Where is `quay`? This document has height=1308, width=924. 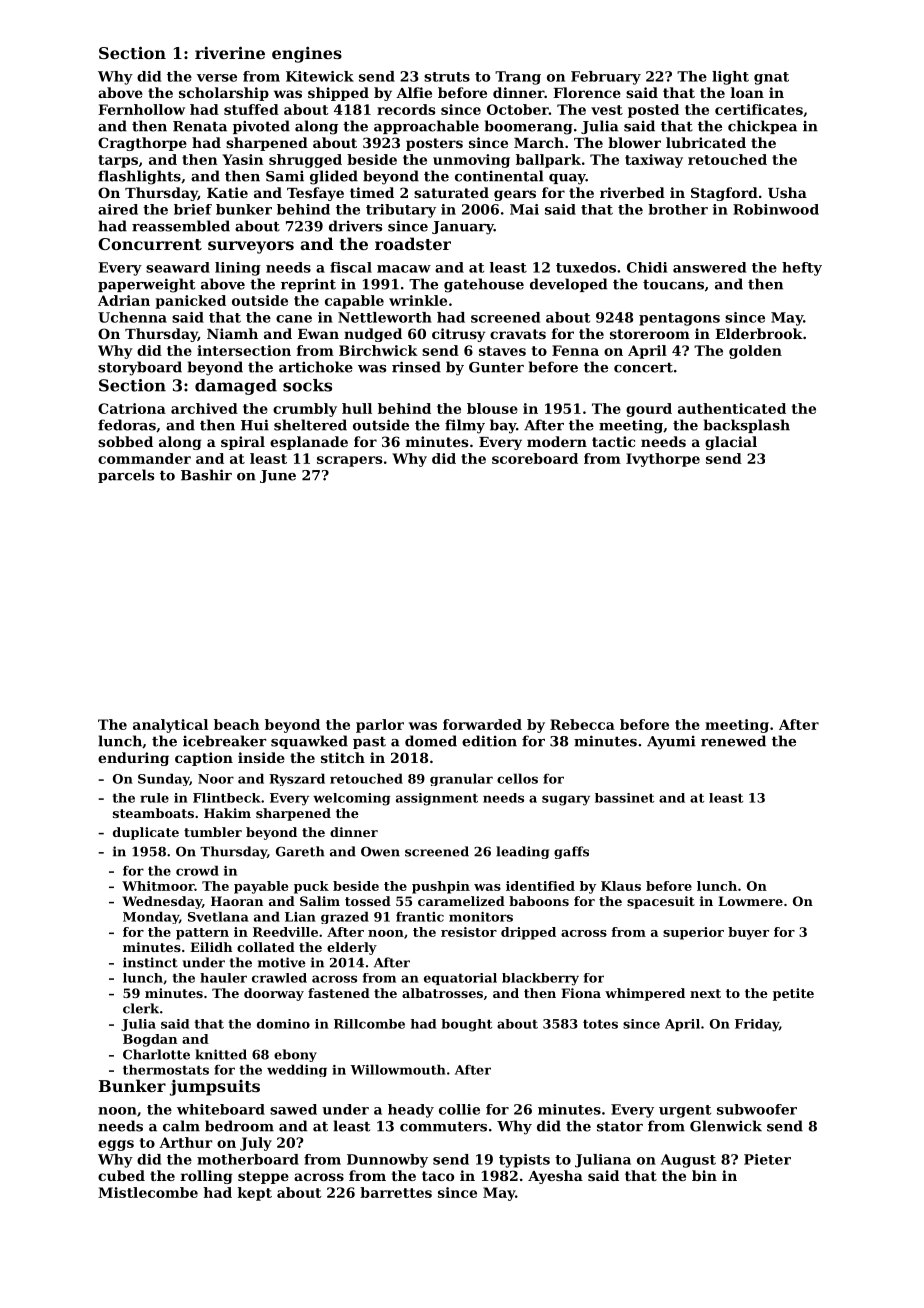 quay is located at coordinates (567, 179).
